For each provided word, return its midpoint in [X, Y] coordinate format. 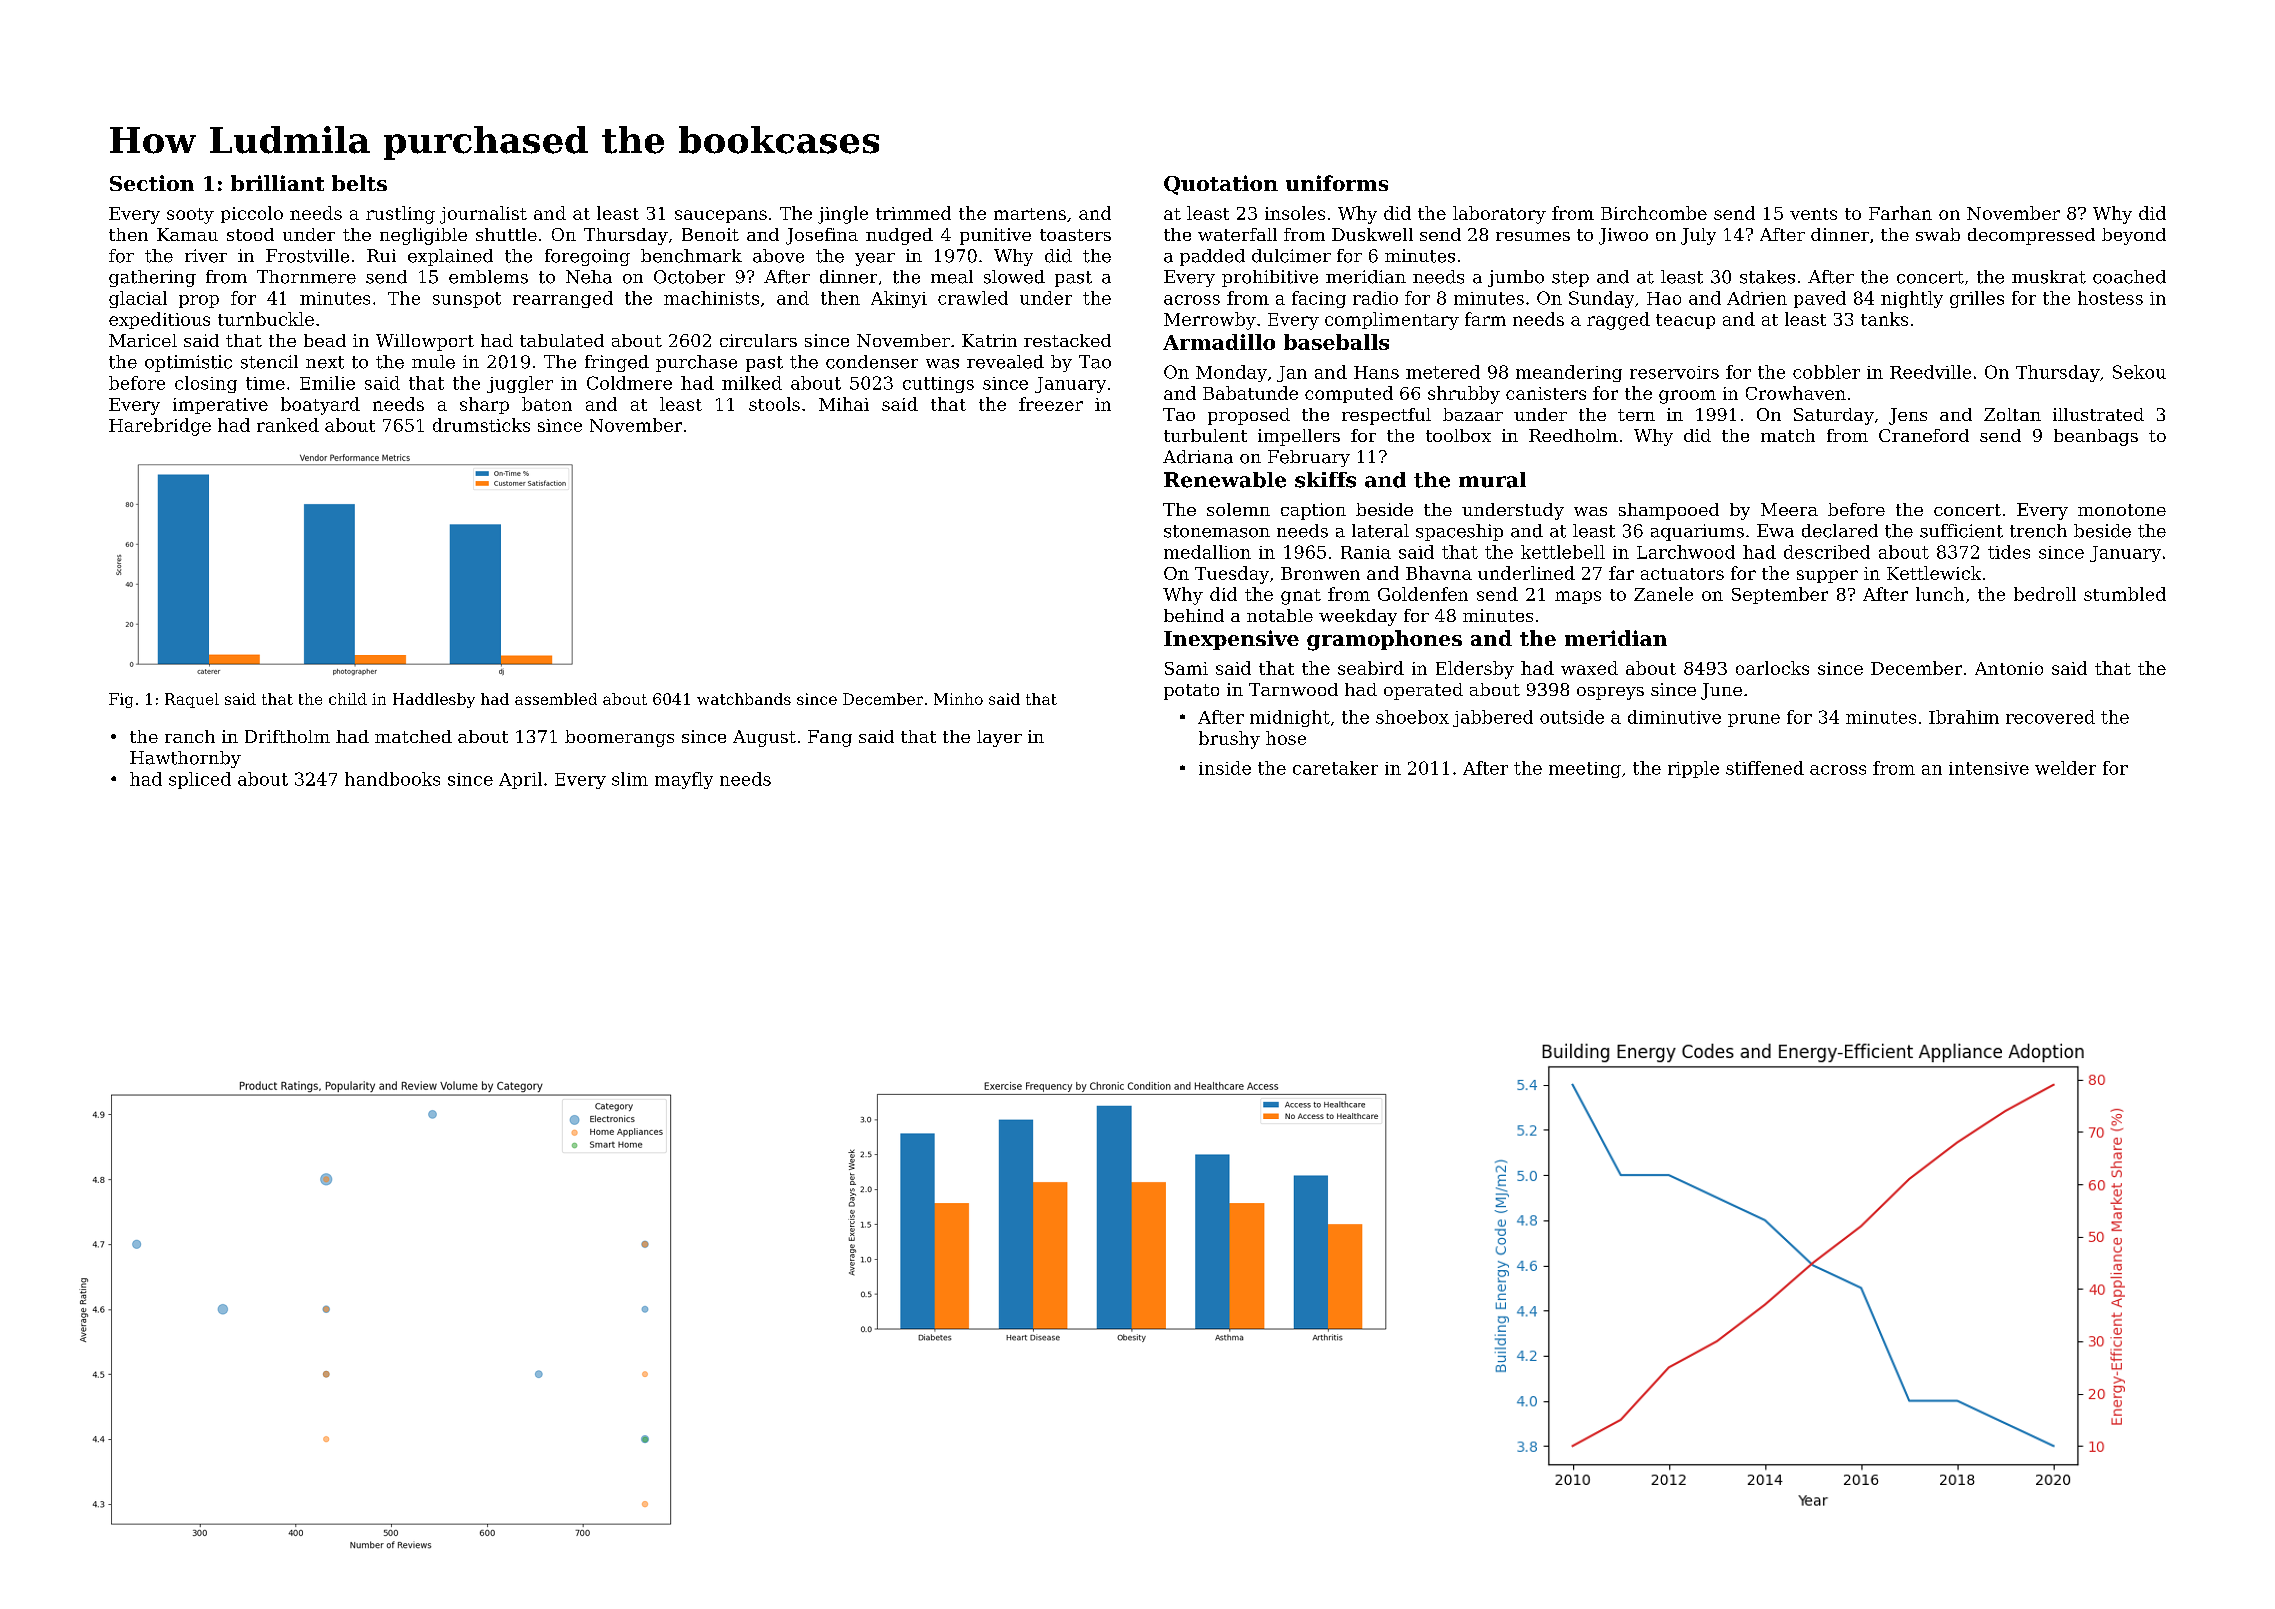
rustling [400, 215]
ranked [288, 425]
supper [1827, 576]
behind [1194, 615]
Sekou [2139, 372]
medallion [1207, 552]
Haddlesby [434, 700]
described [1827, 552]
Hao [1664, 298]
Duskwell [1372, 234]
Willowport [425, 342]
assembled [556, 699]
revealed [1005, 362]
